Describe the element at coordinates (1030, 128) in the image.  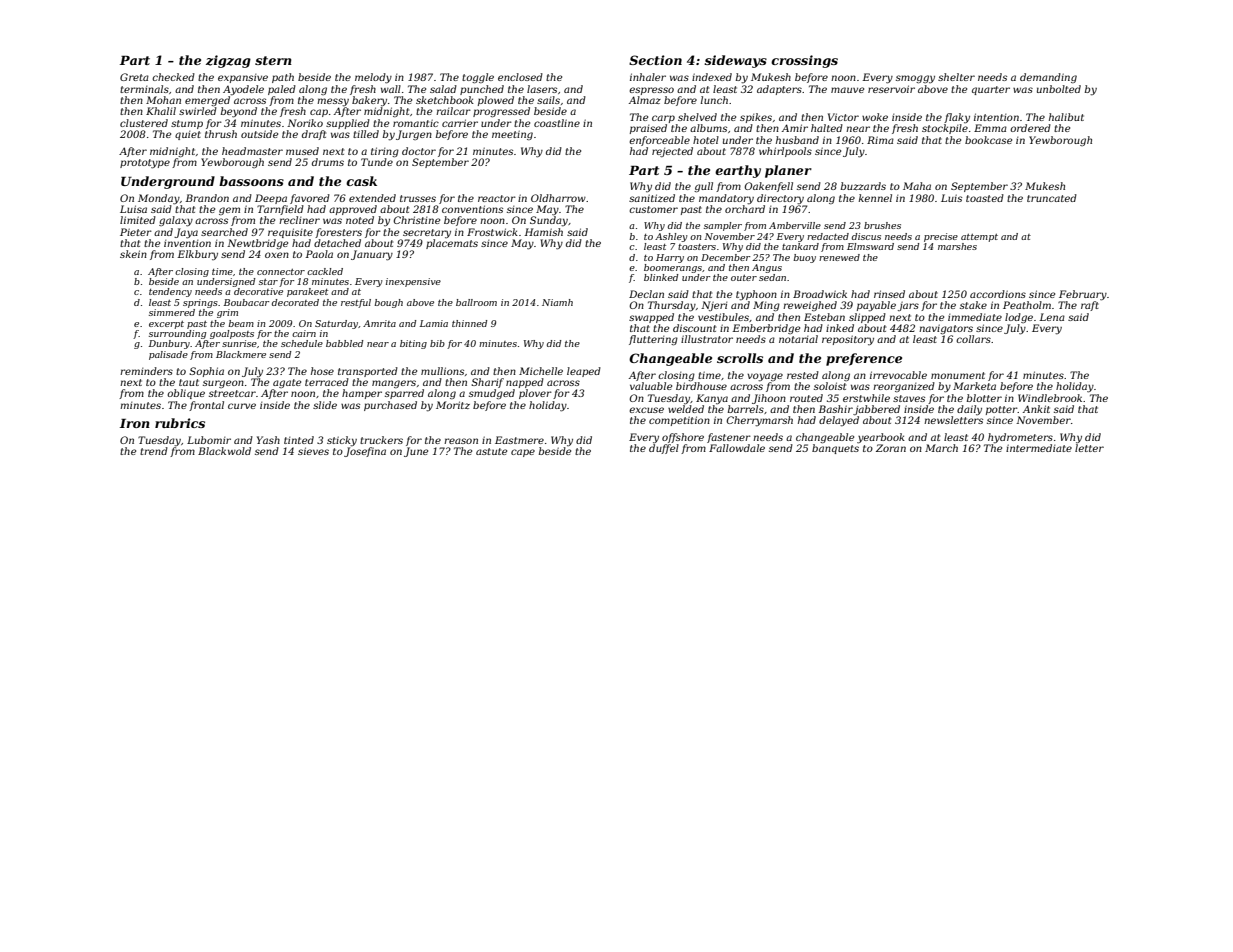
I see `ordered` at that location.
